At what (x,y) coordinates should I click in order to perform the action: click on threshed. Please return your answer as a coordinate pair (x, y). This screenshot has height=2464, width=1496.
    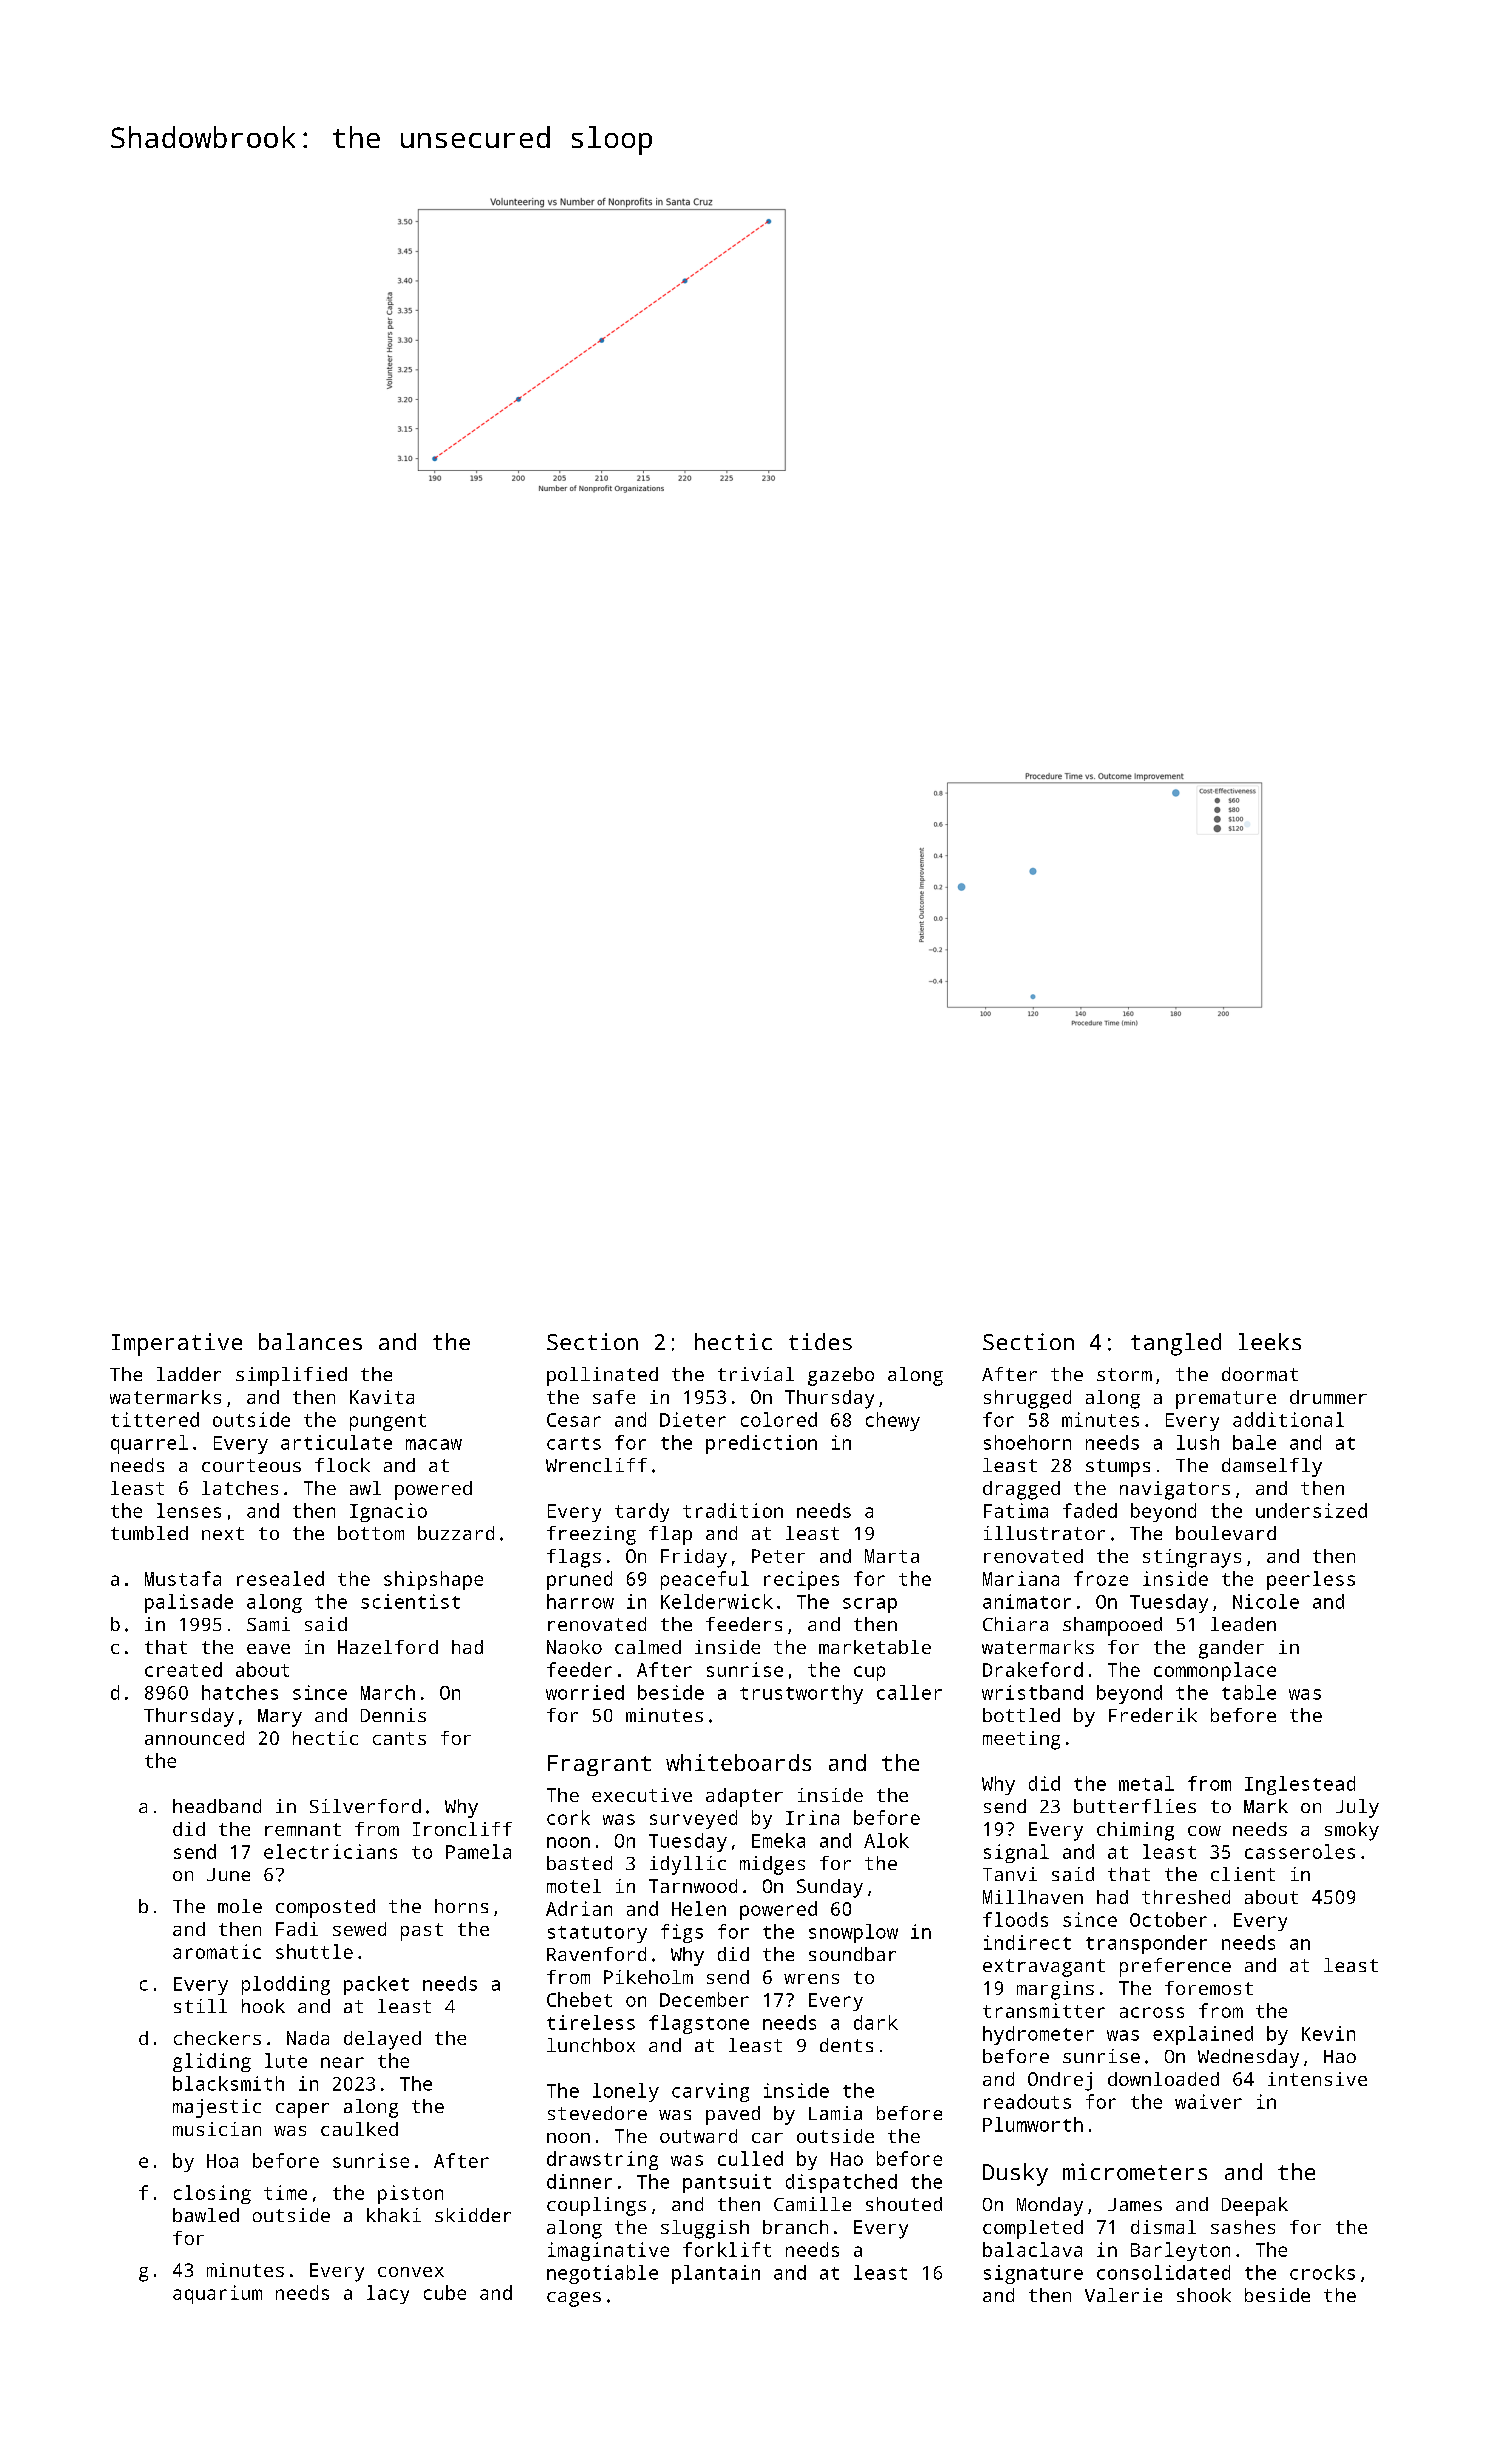
    Looking at the image, I should click on (1186, 1897).
